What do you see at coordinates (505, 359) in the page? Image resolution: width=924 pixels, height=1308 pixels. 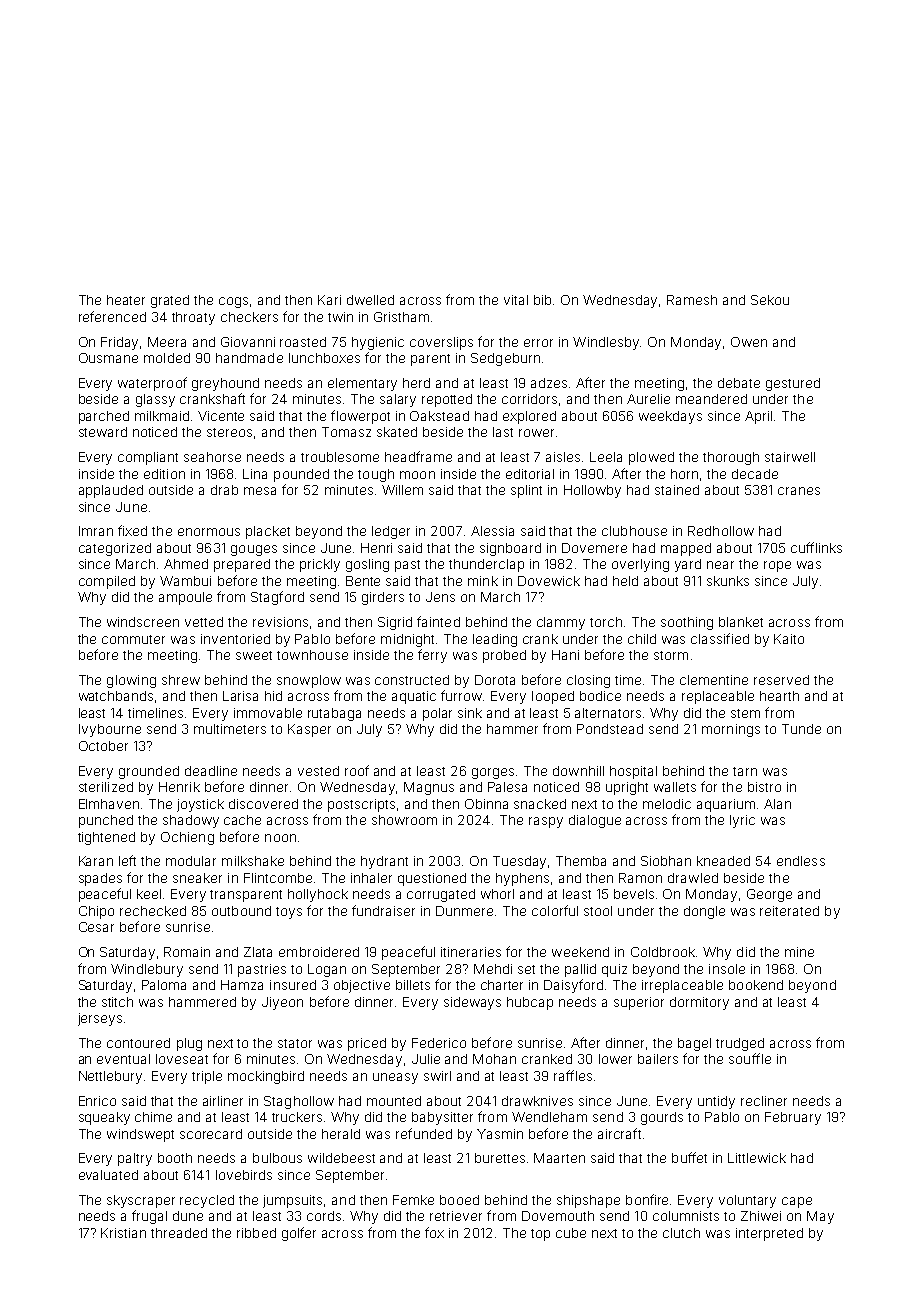 I see `Sedgeburn` at bounding box center [505, 359].
